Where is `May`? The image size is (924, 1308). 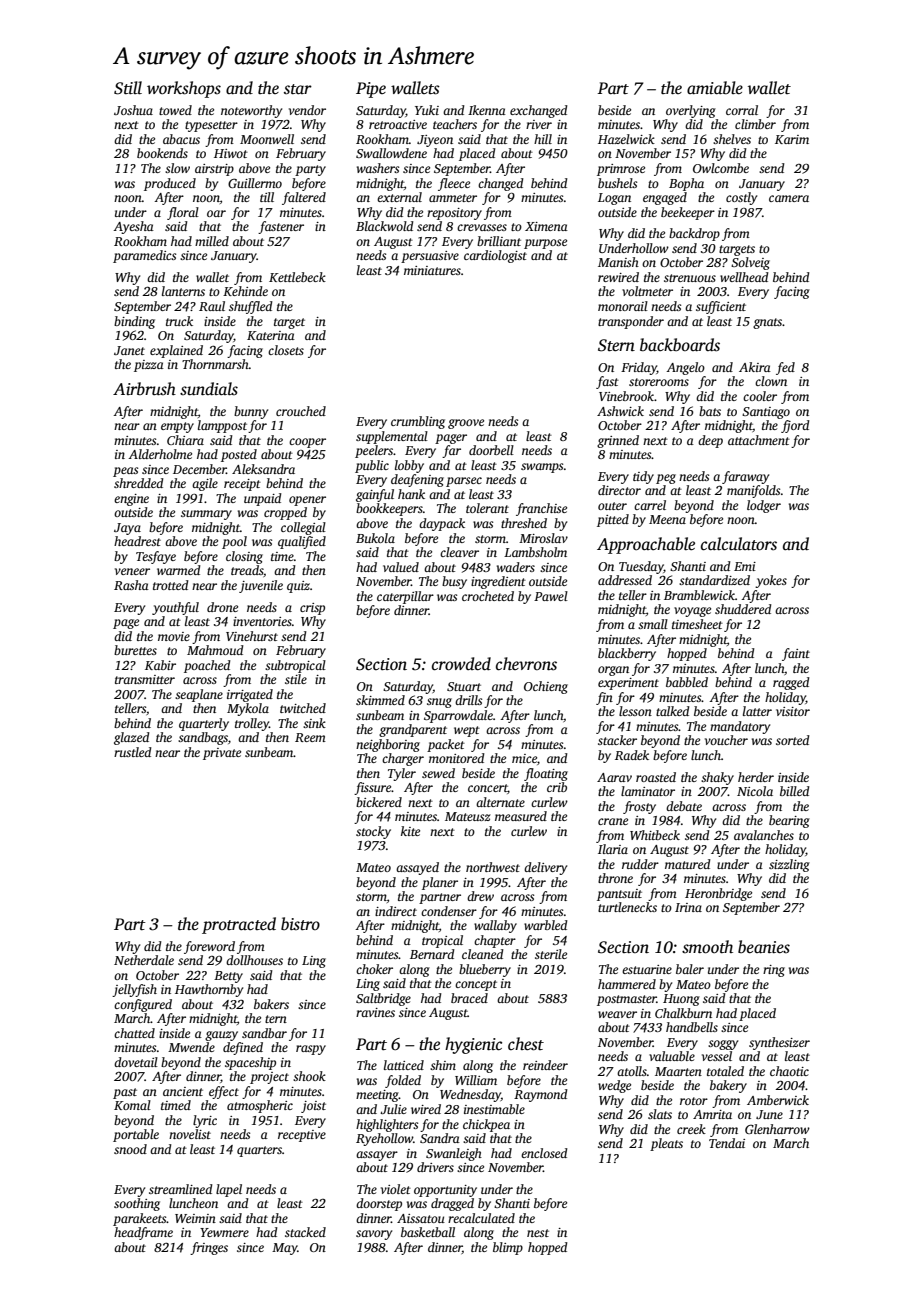
May is located at coordinates (285, 1249).
